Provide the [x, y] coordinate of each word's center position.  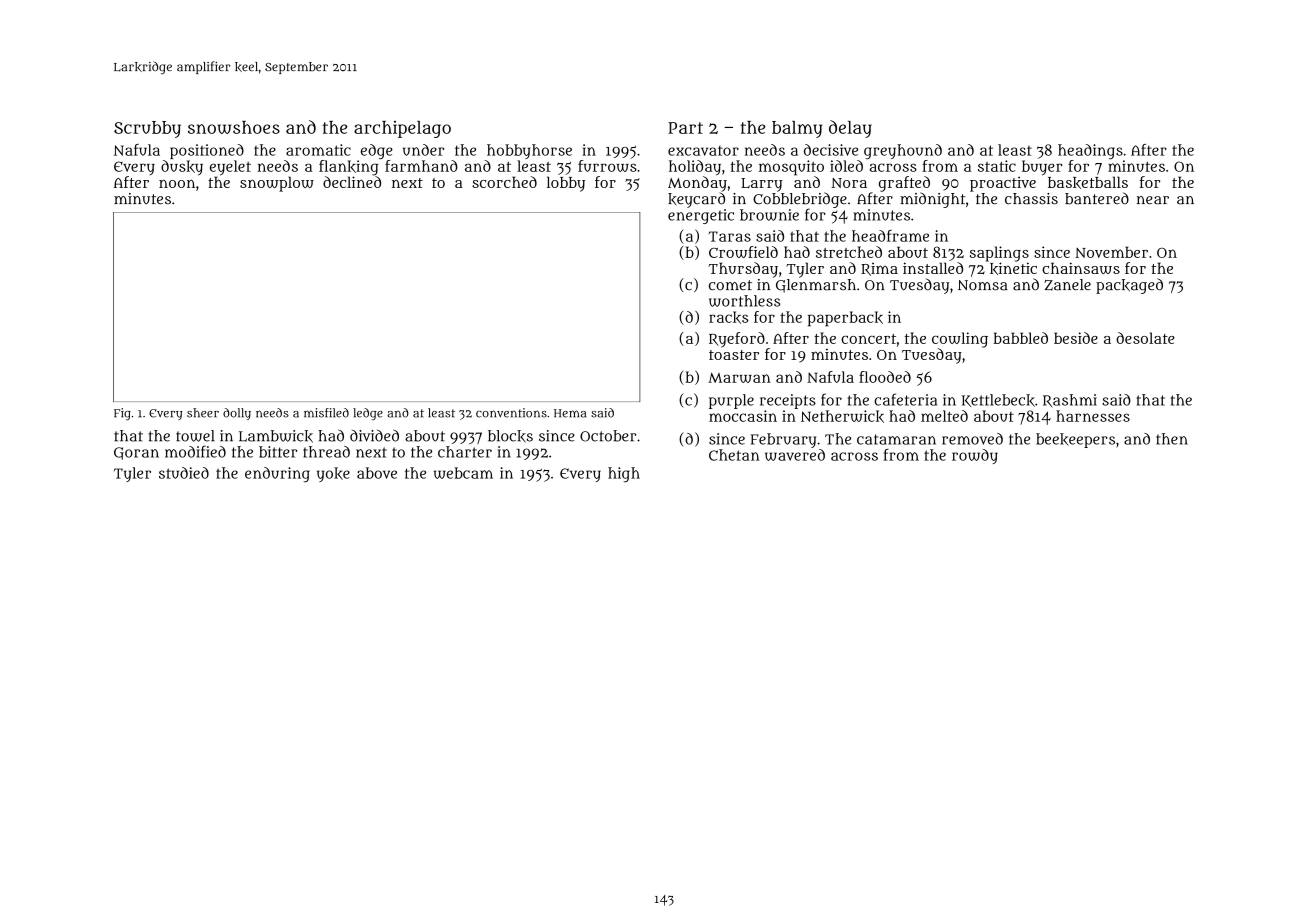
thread [326, 452]
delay [850, 129]
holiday [695, 168]
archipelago [402, 129]
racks [728, 317]
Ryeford [737, 340]
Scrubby [147, 129]
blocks [510, 436]
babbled [1020, 338]
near [1153, 200]
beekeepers [1075, 440]
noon [177, 183]
